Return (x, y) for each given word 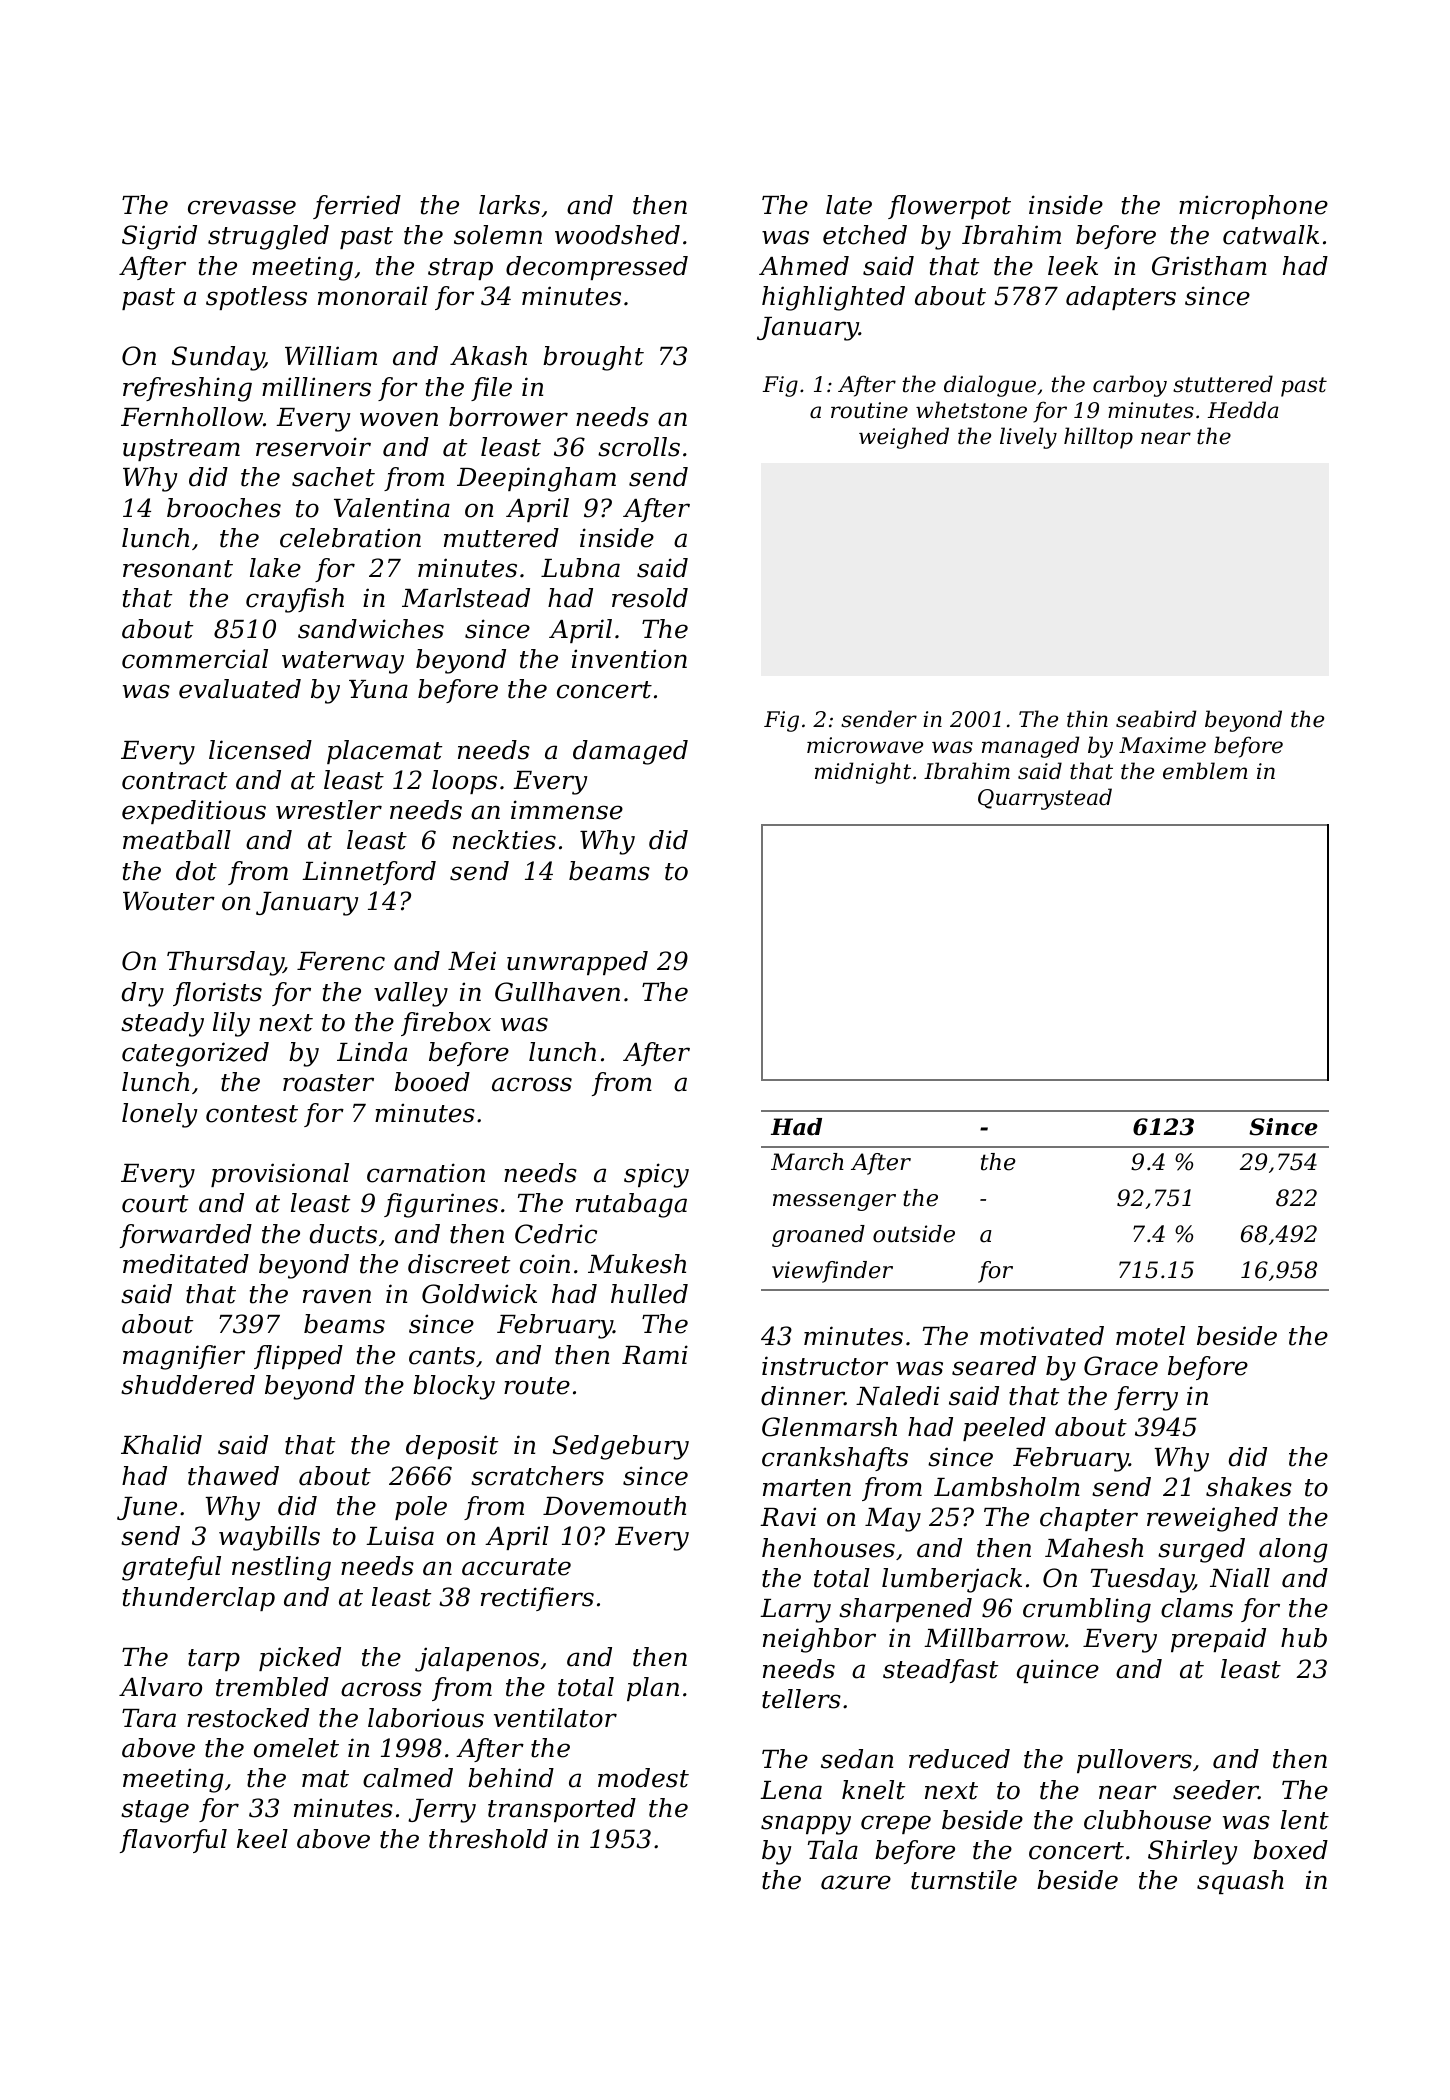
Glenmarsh (829, 1427)
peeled (1004, 1429)
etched (865, 235)
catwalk (1271, 235)
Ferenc (341, 961)
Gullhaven (557, 992)
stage (155, 1811)
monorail (373, 296)
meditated (186, 1264)
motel (1150, 1336)
